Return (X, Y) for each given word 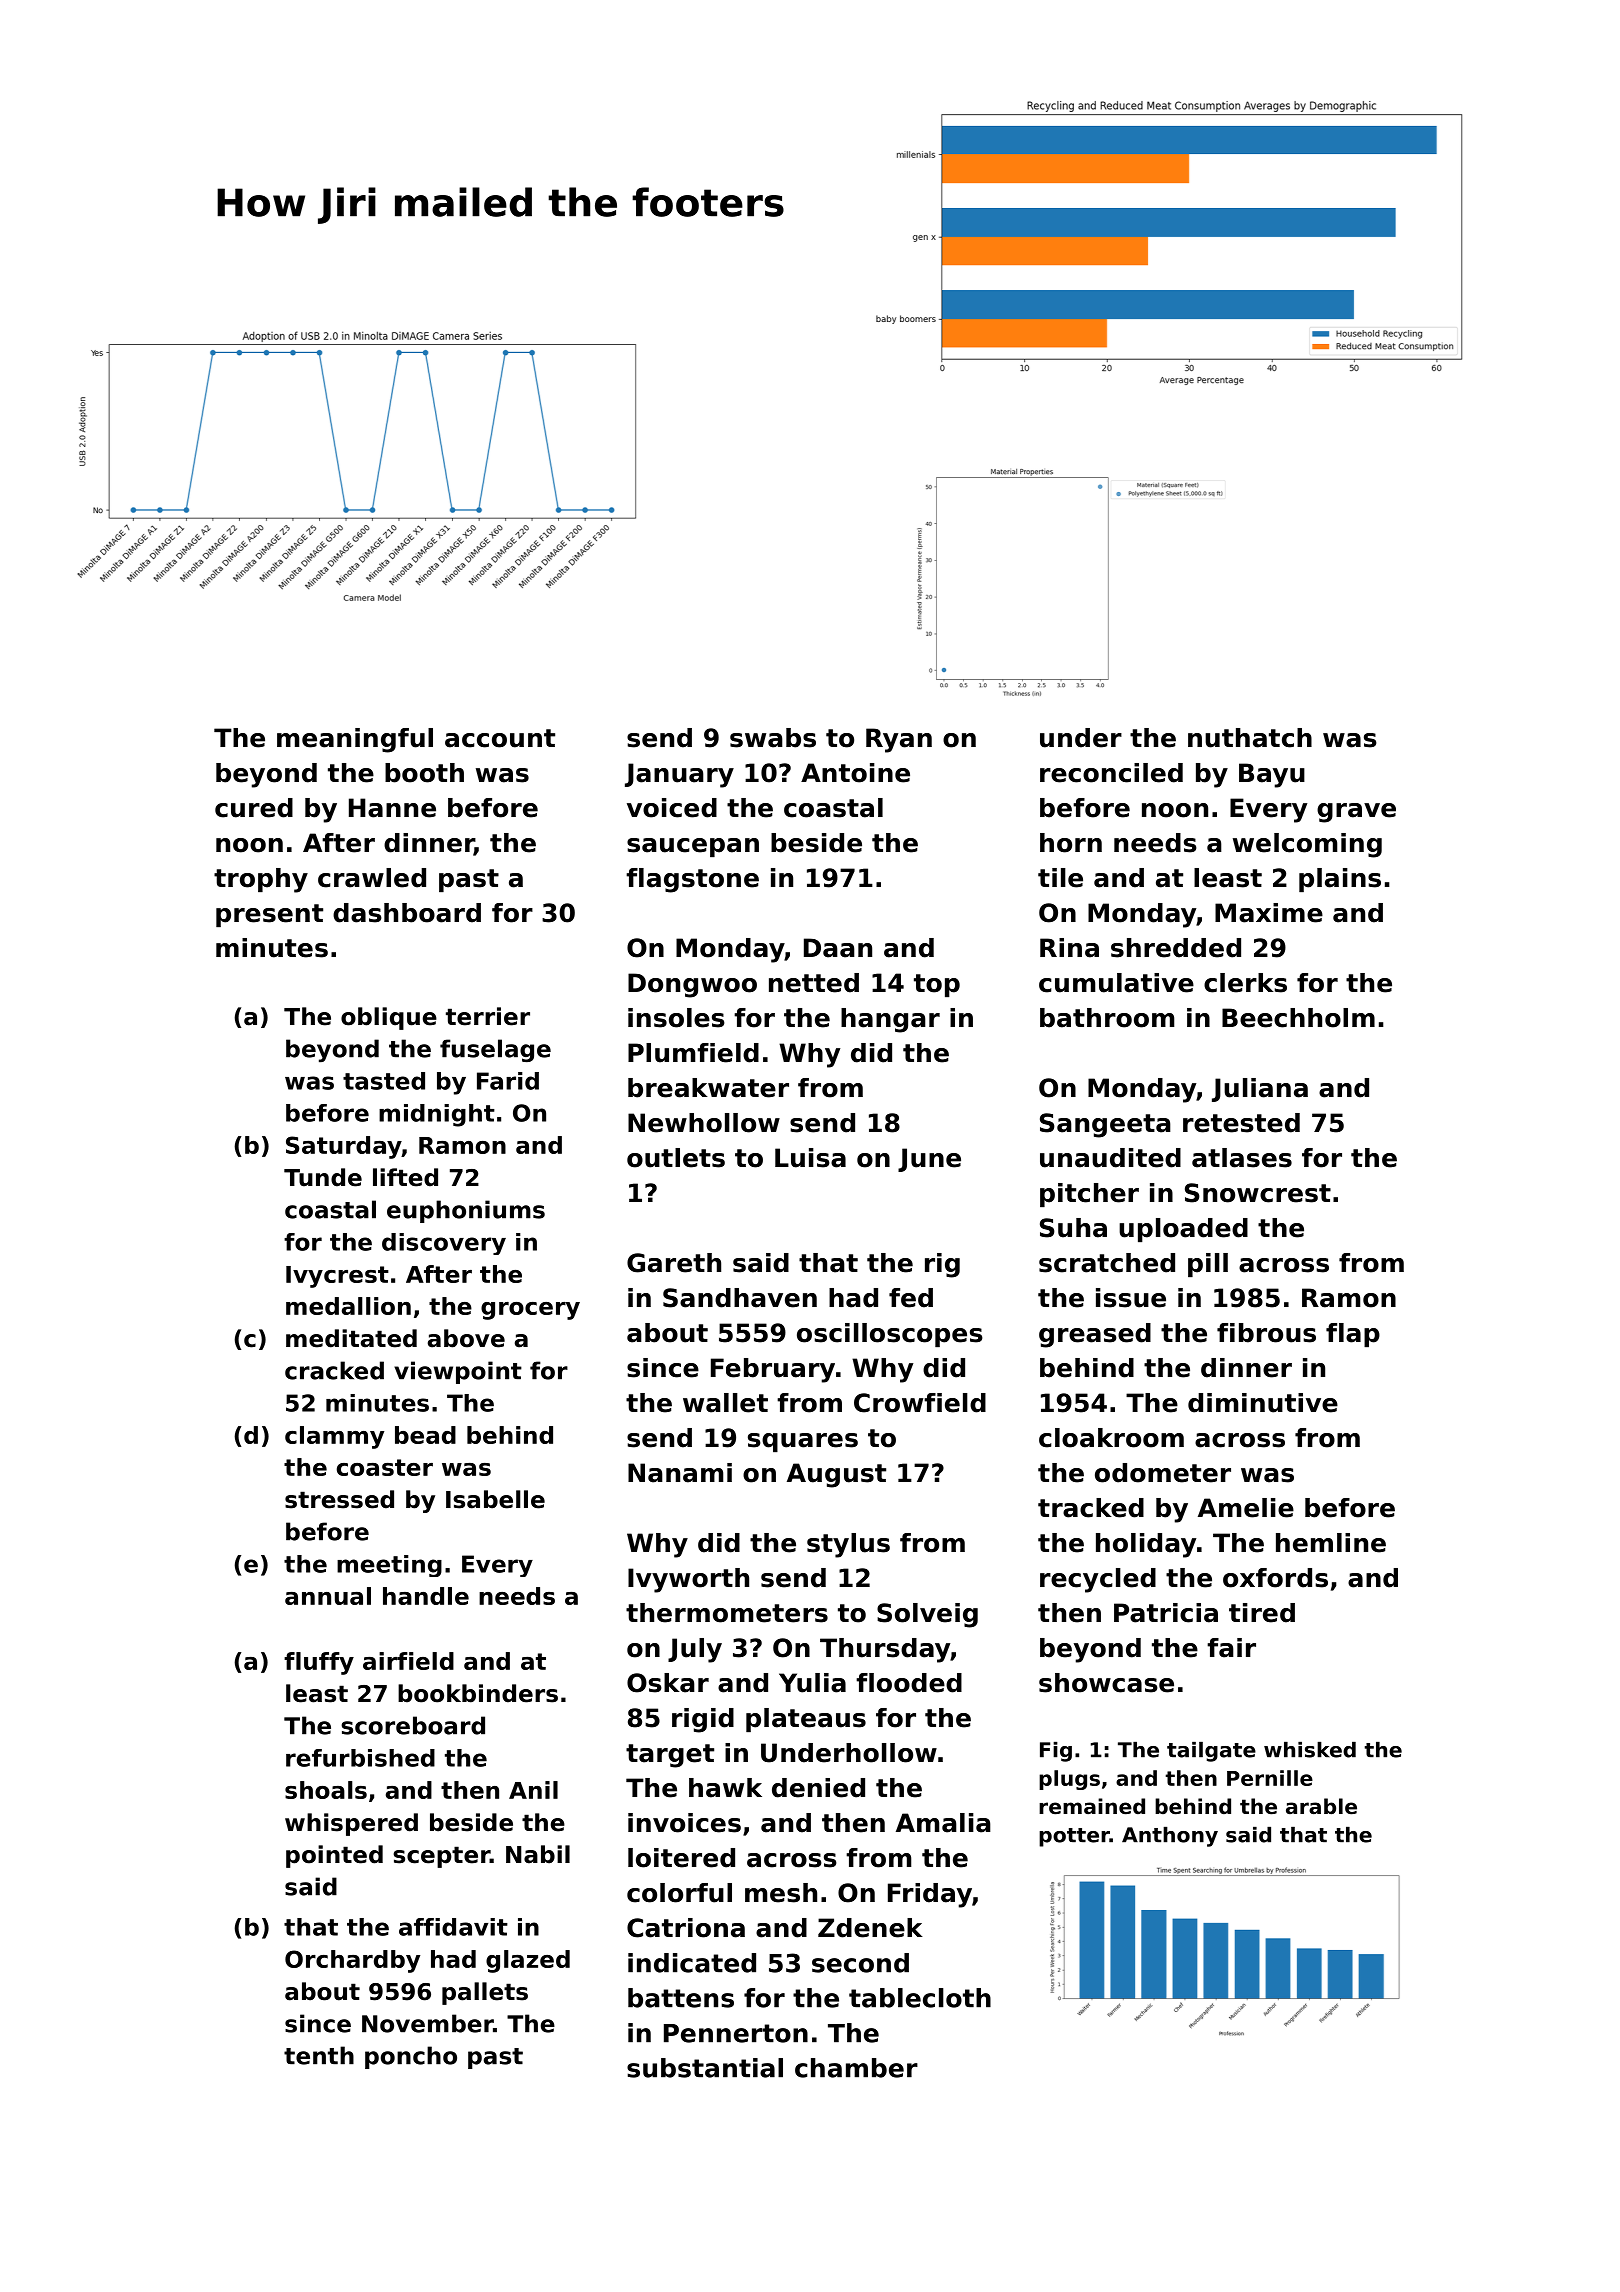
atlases (1242, 1158)
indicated (692, 1963)
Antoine (855, 773)
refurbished (360, 1758)
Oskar (668, 1683)
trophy (261, 880)
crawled (372, 878)
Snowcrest (1258, 1193)
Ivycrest (337, 1277)
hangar (890, 1020)
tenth (319, 2055)
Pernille (1270, 1778)
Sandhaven (740, 1298)
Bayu (1272, 775)
